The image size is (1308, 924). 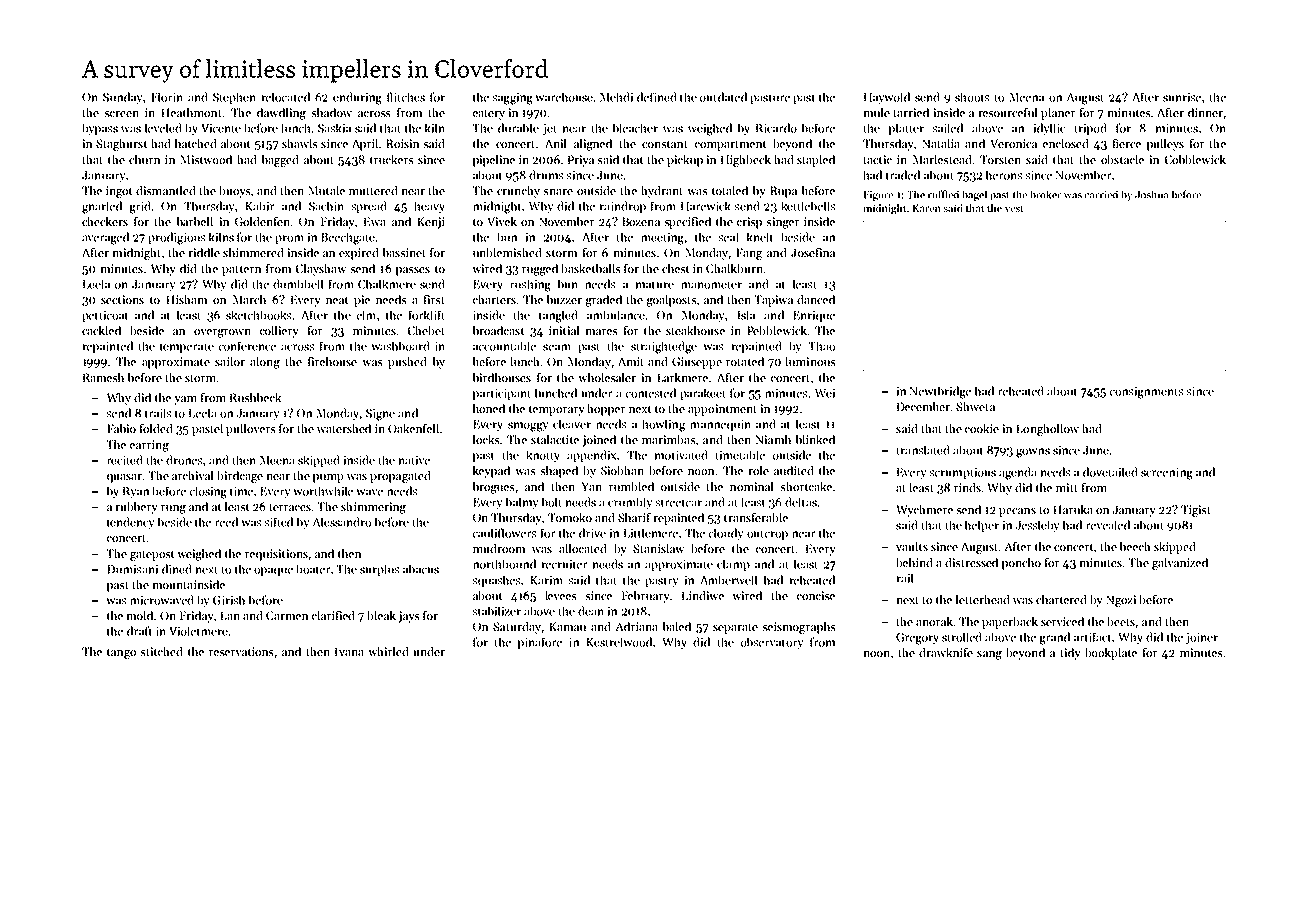 I want to click on galvanized, so click(x=1180, y=564).
